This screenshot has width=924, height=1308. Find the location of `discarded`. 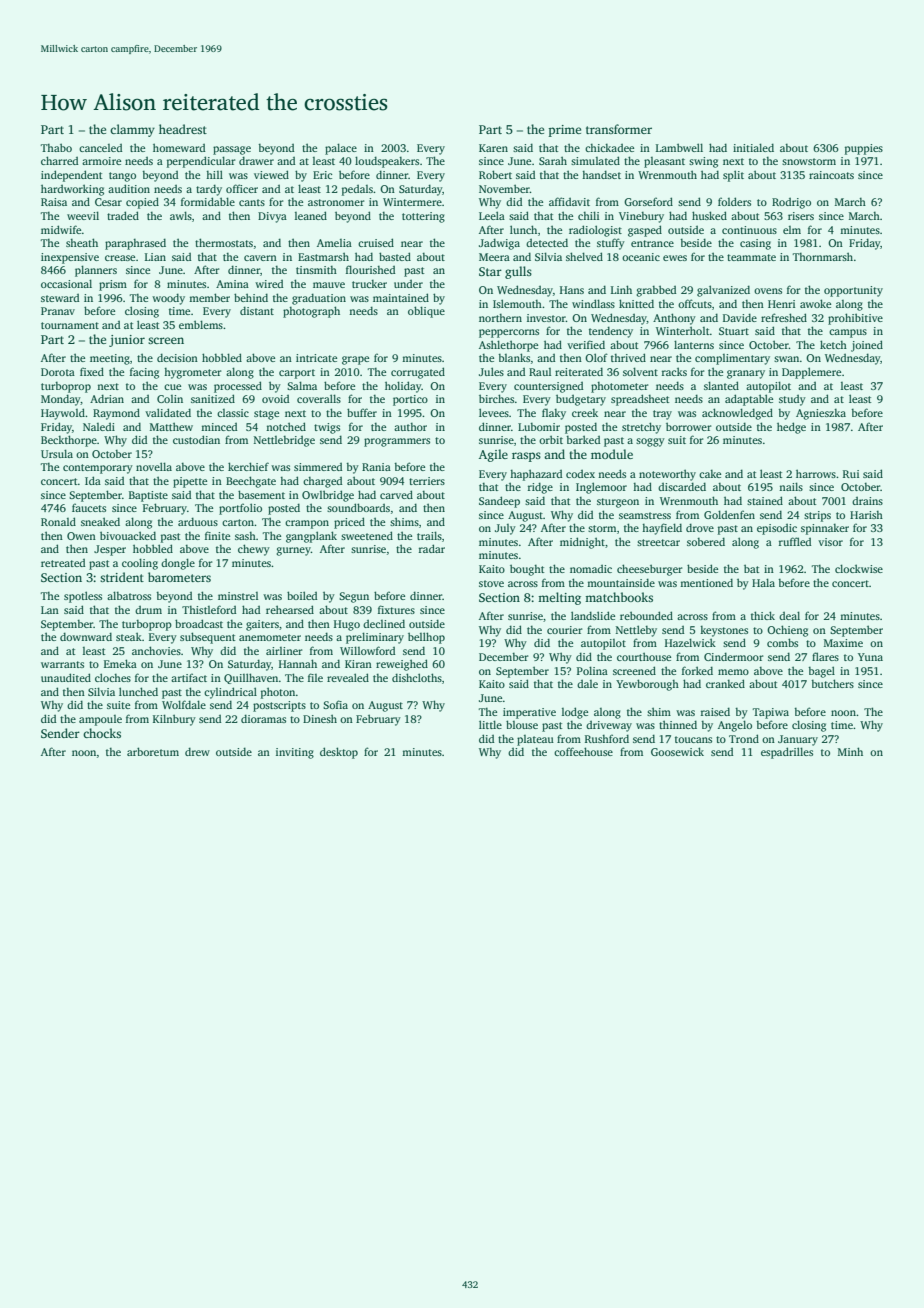

discarded is located at coordinates (682, 486).
